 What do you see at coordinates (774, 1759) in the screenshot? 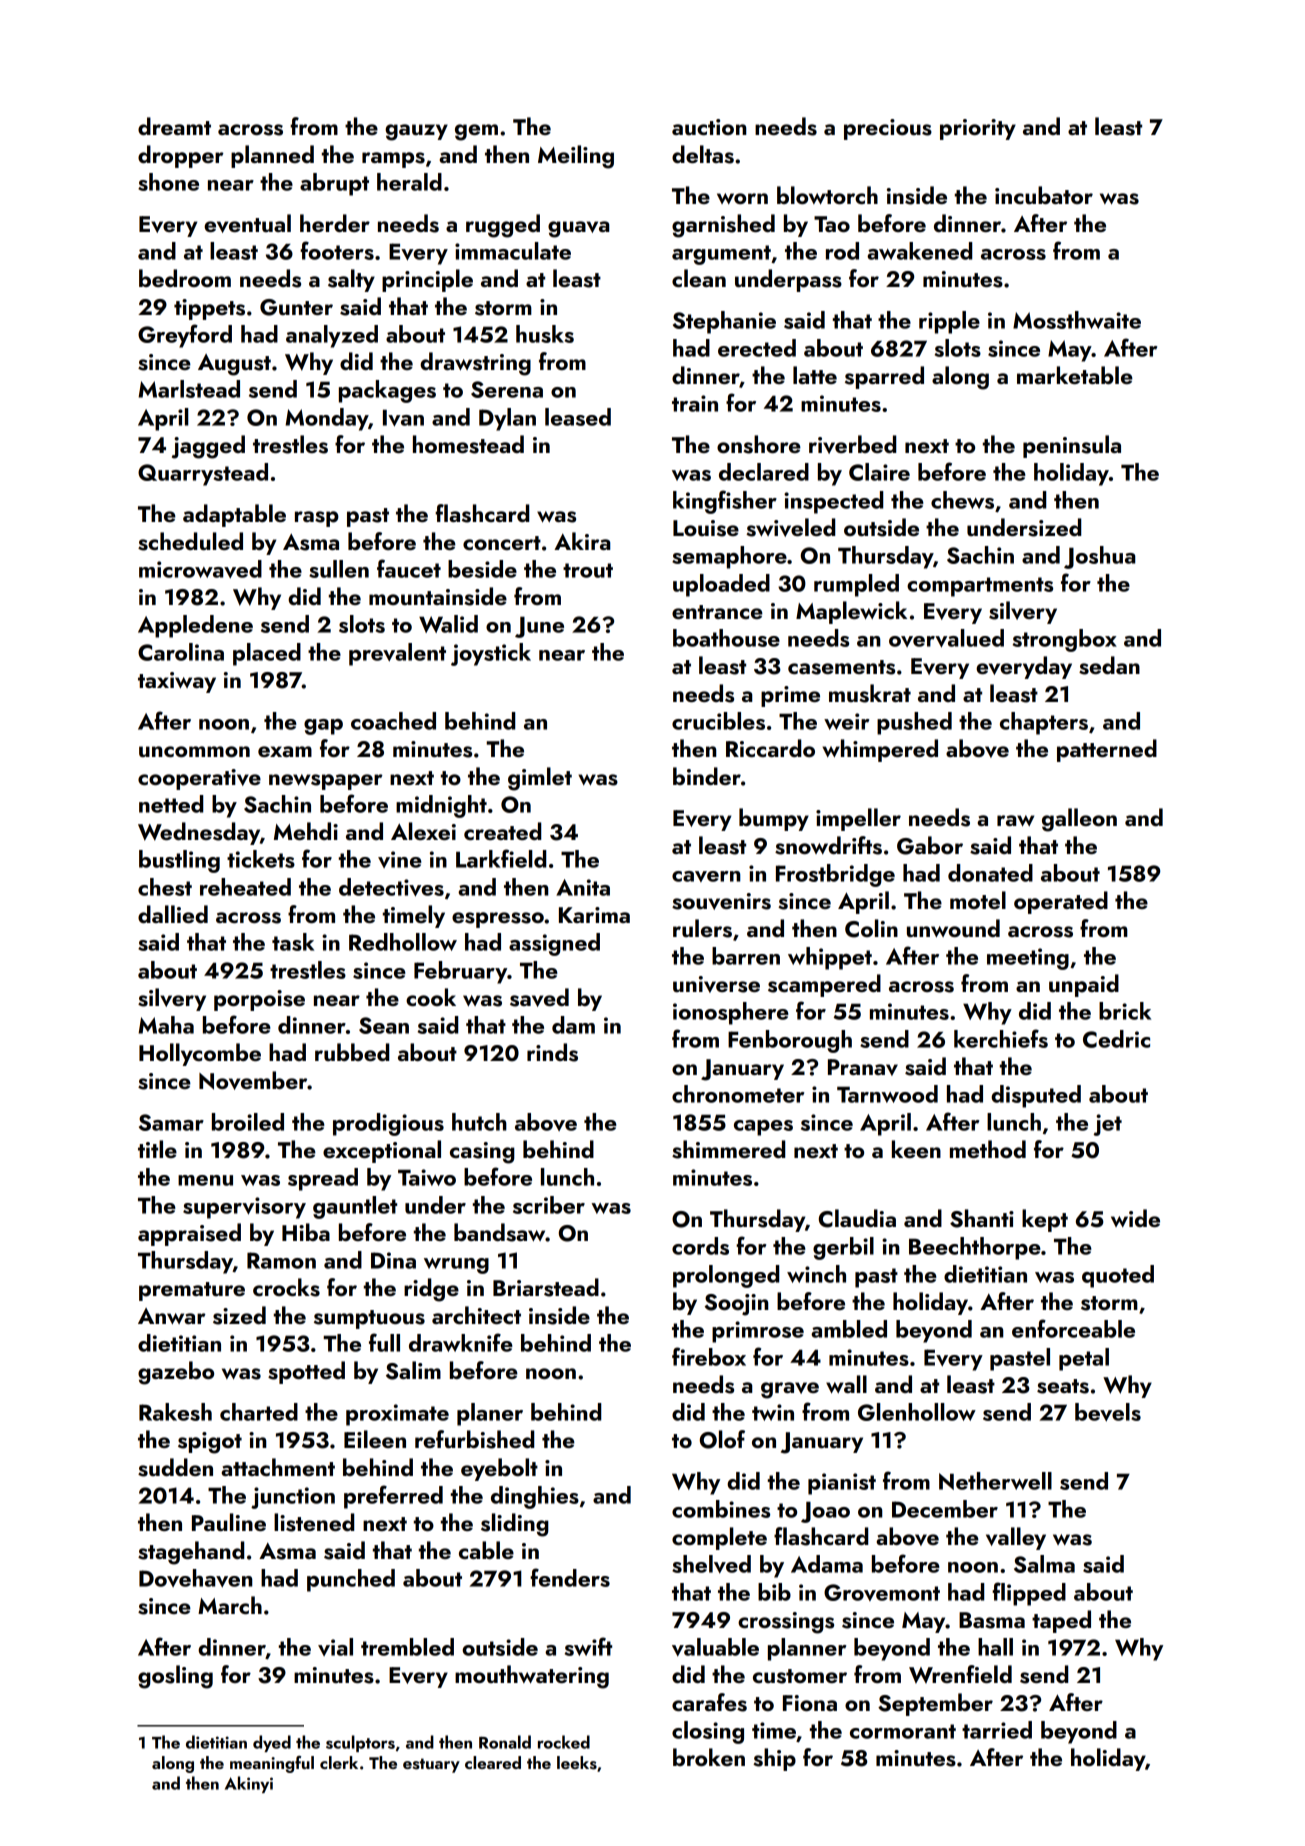
I see `ship` at bounding box center [774, 1759].
